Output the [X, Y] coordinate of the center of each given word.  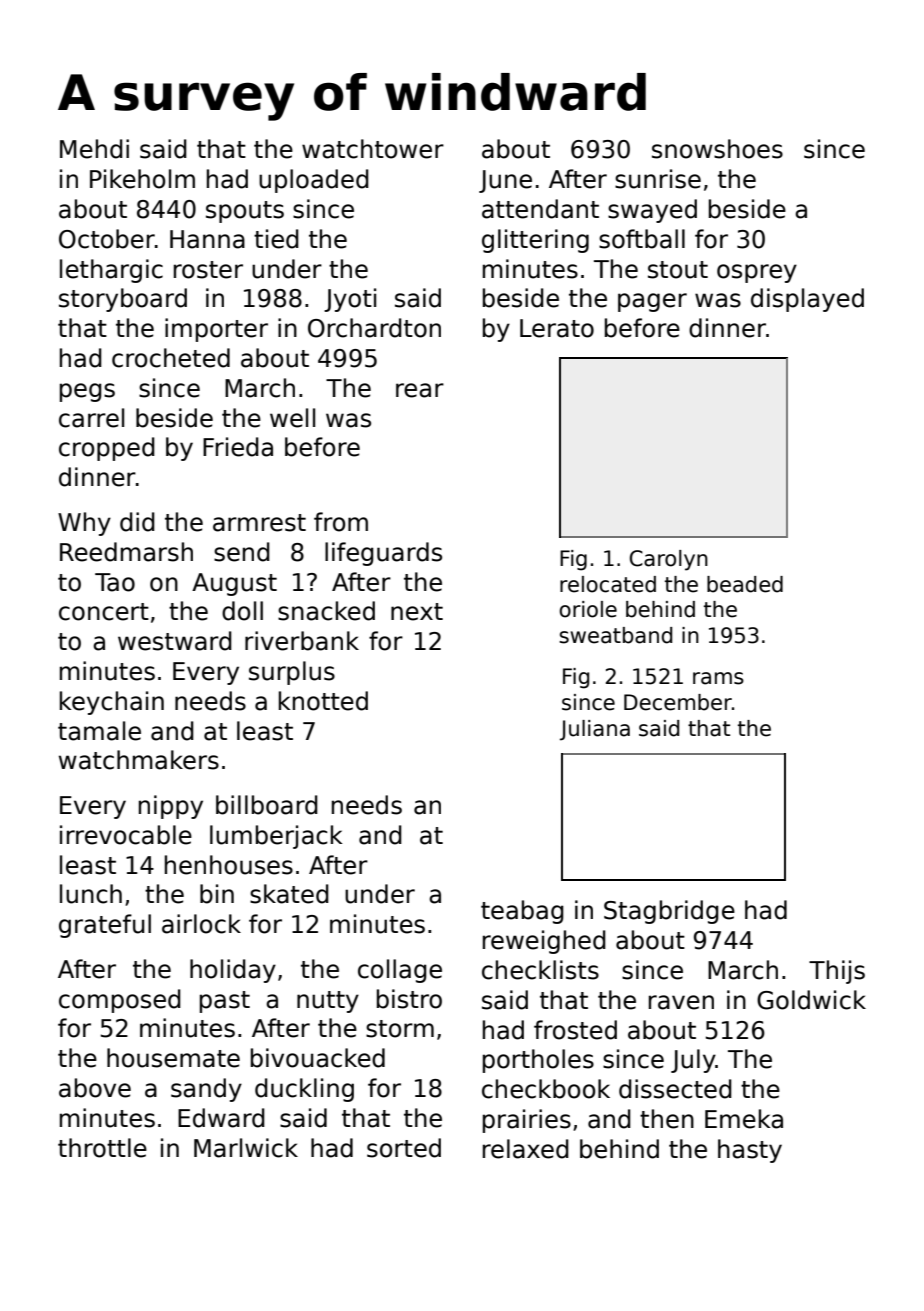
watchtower [373, 149]
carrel [91, 418]
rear [420, 390]
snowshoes [717, 149]
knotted [323, 701]
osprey [757, 273]
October [107, 239]
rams [718, 678]
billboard [267, 805]
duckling [304, 1090]
